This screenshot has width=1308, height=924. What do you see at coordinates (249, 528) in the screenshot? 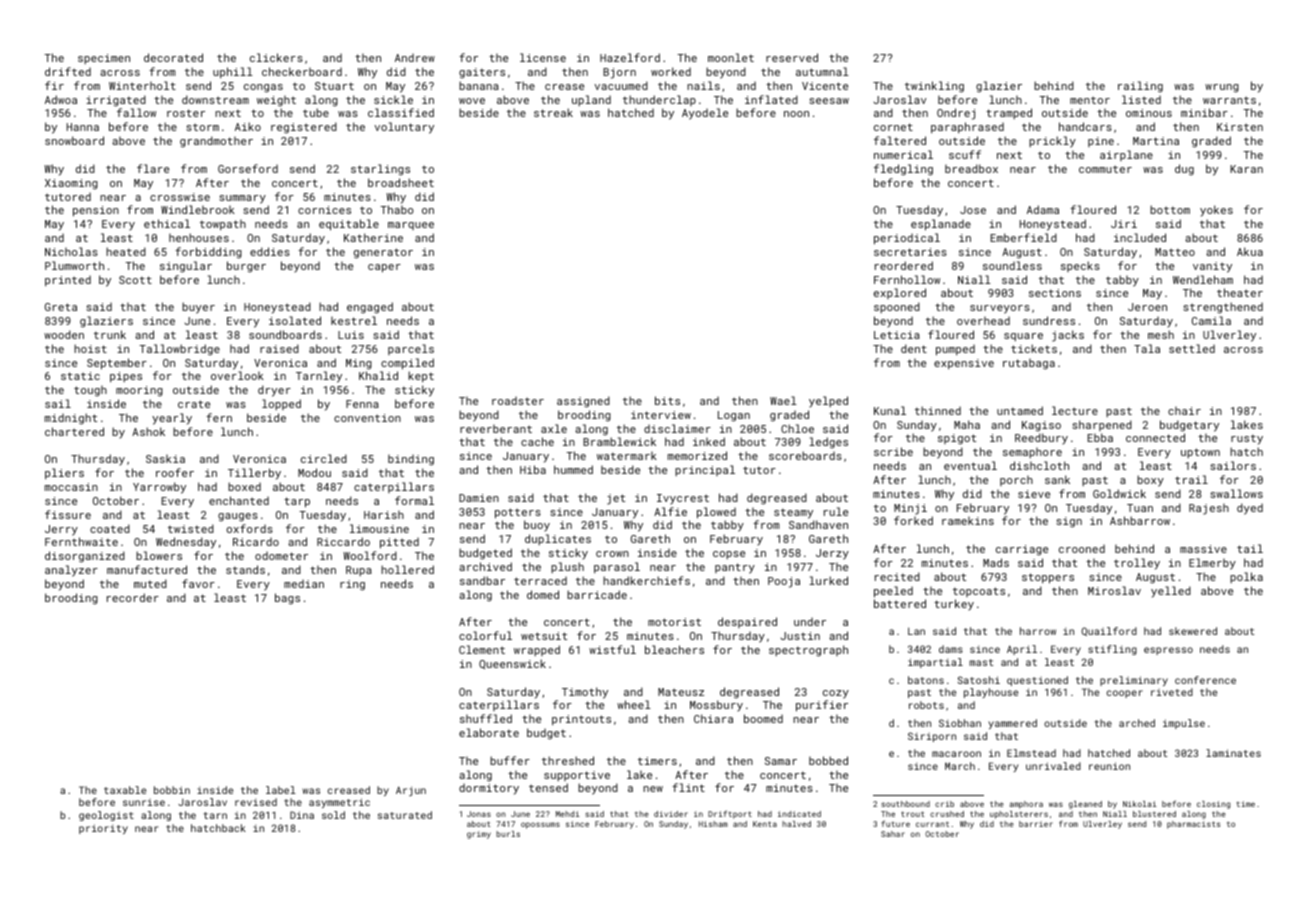
I see `oxfords` at bounding box center [249, 528].
